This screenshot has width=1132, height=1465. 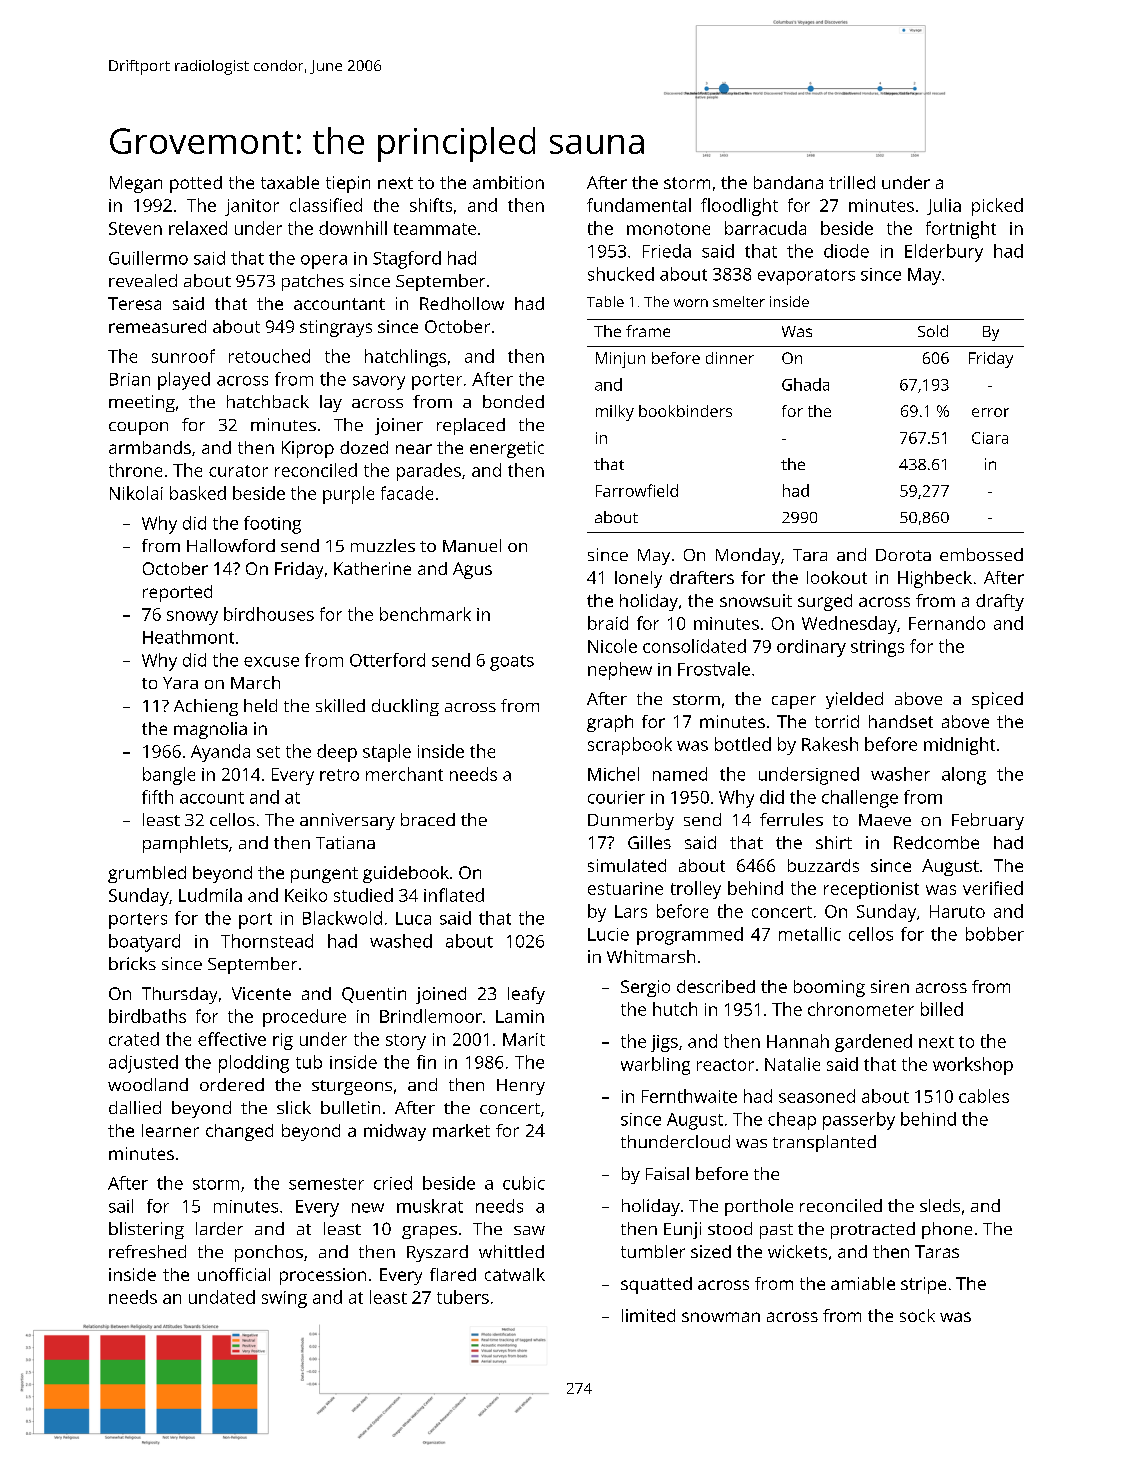 What do you see at coordinates (232, 1084) in the screenshot?
I see `ordered` at bounding box center [232, 1084].
